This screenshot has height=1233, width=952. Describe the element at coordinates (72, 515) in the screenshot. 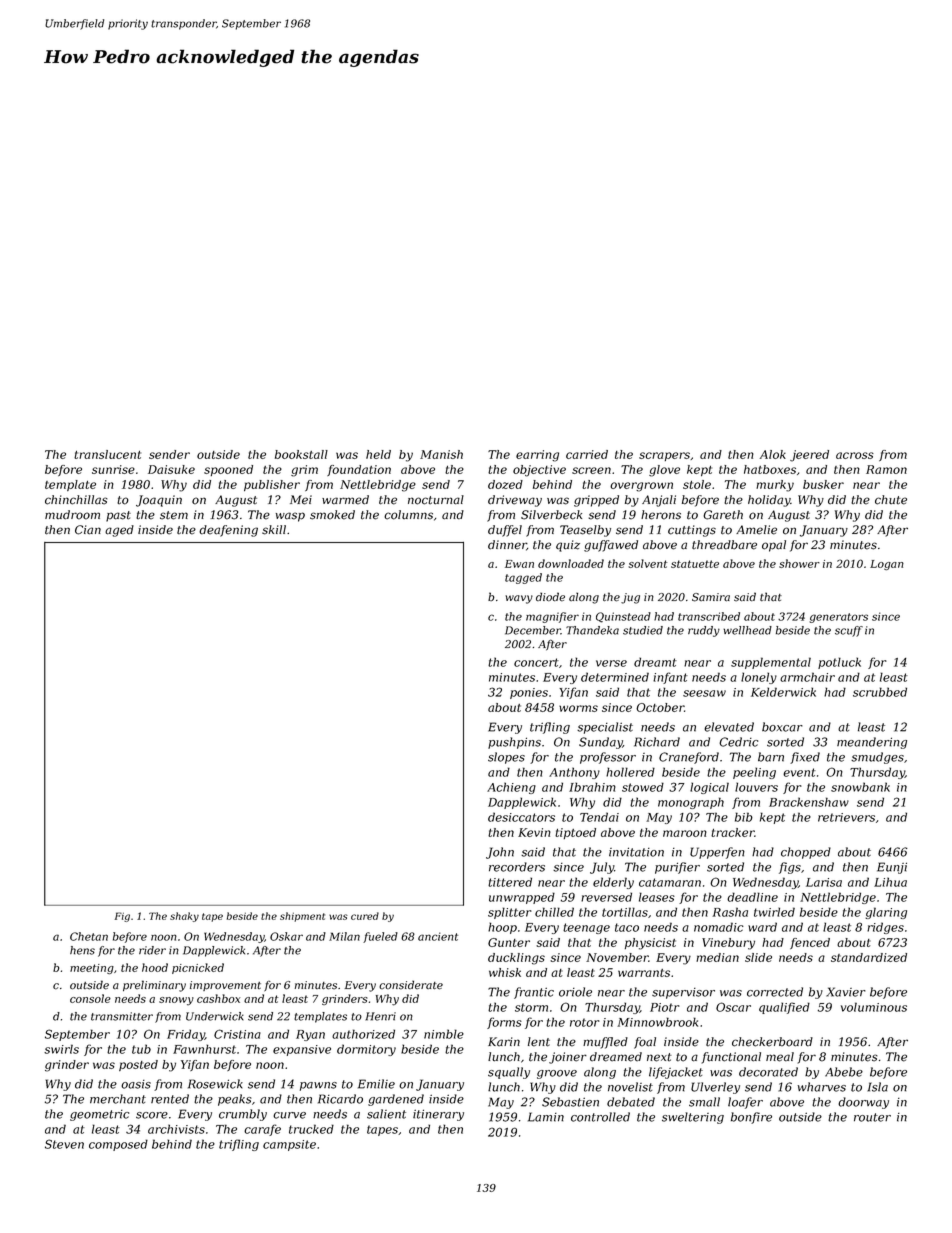

I see `mudroom` at that location.
